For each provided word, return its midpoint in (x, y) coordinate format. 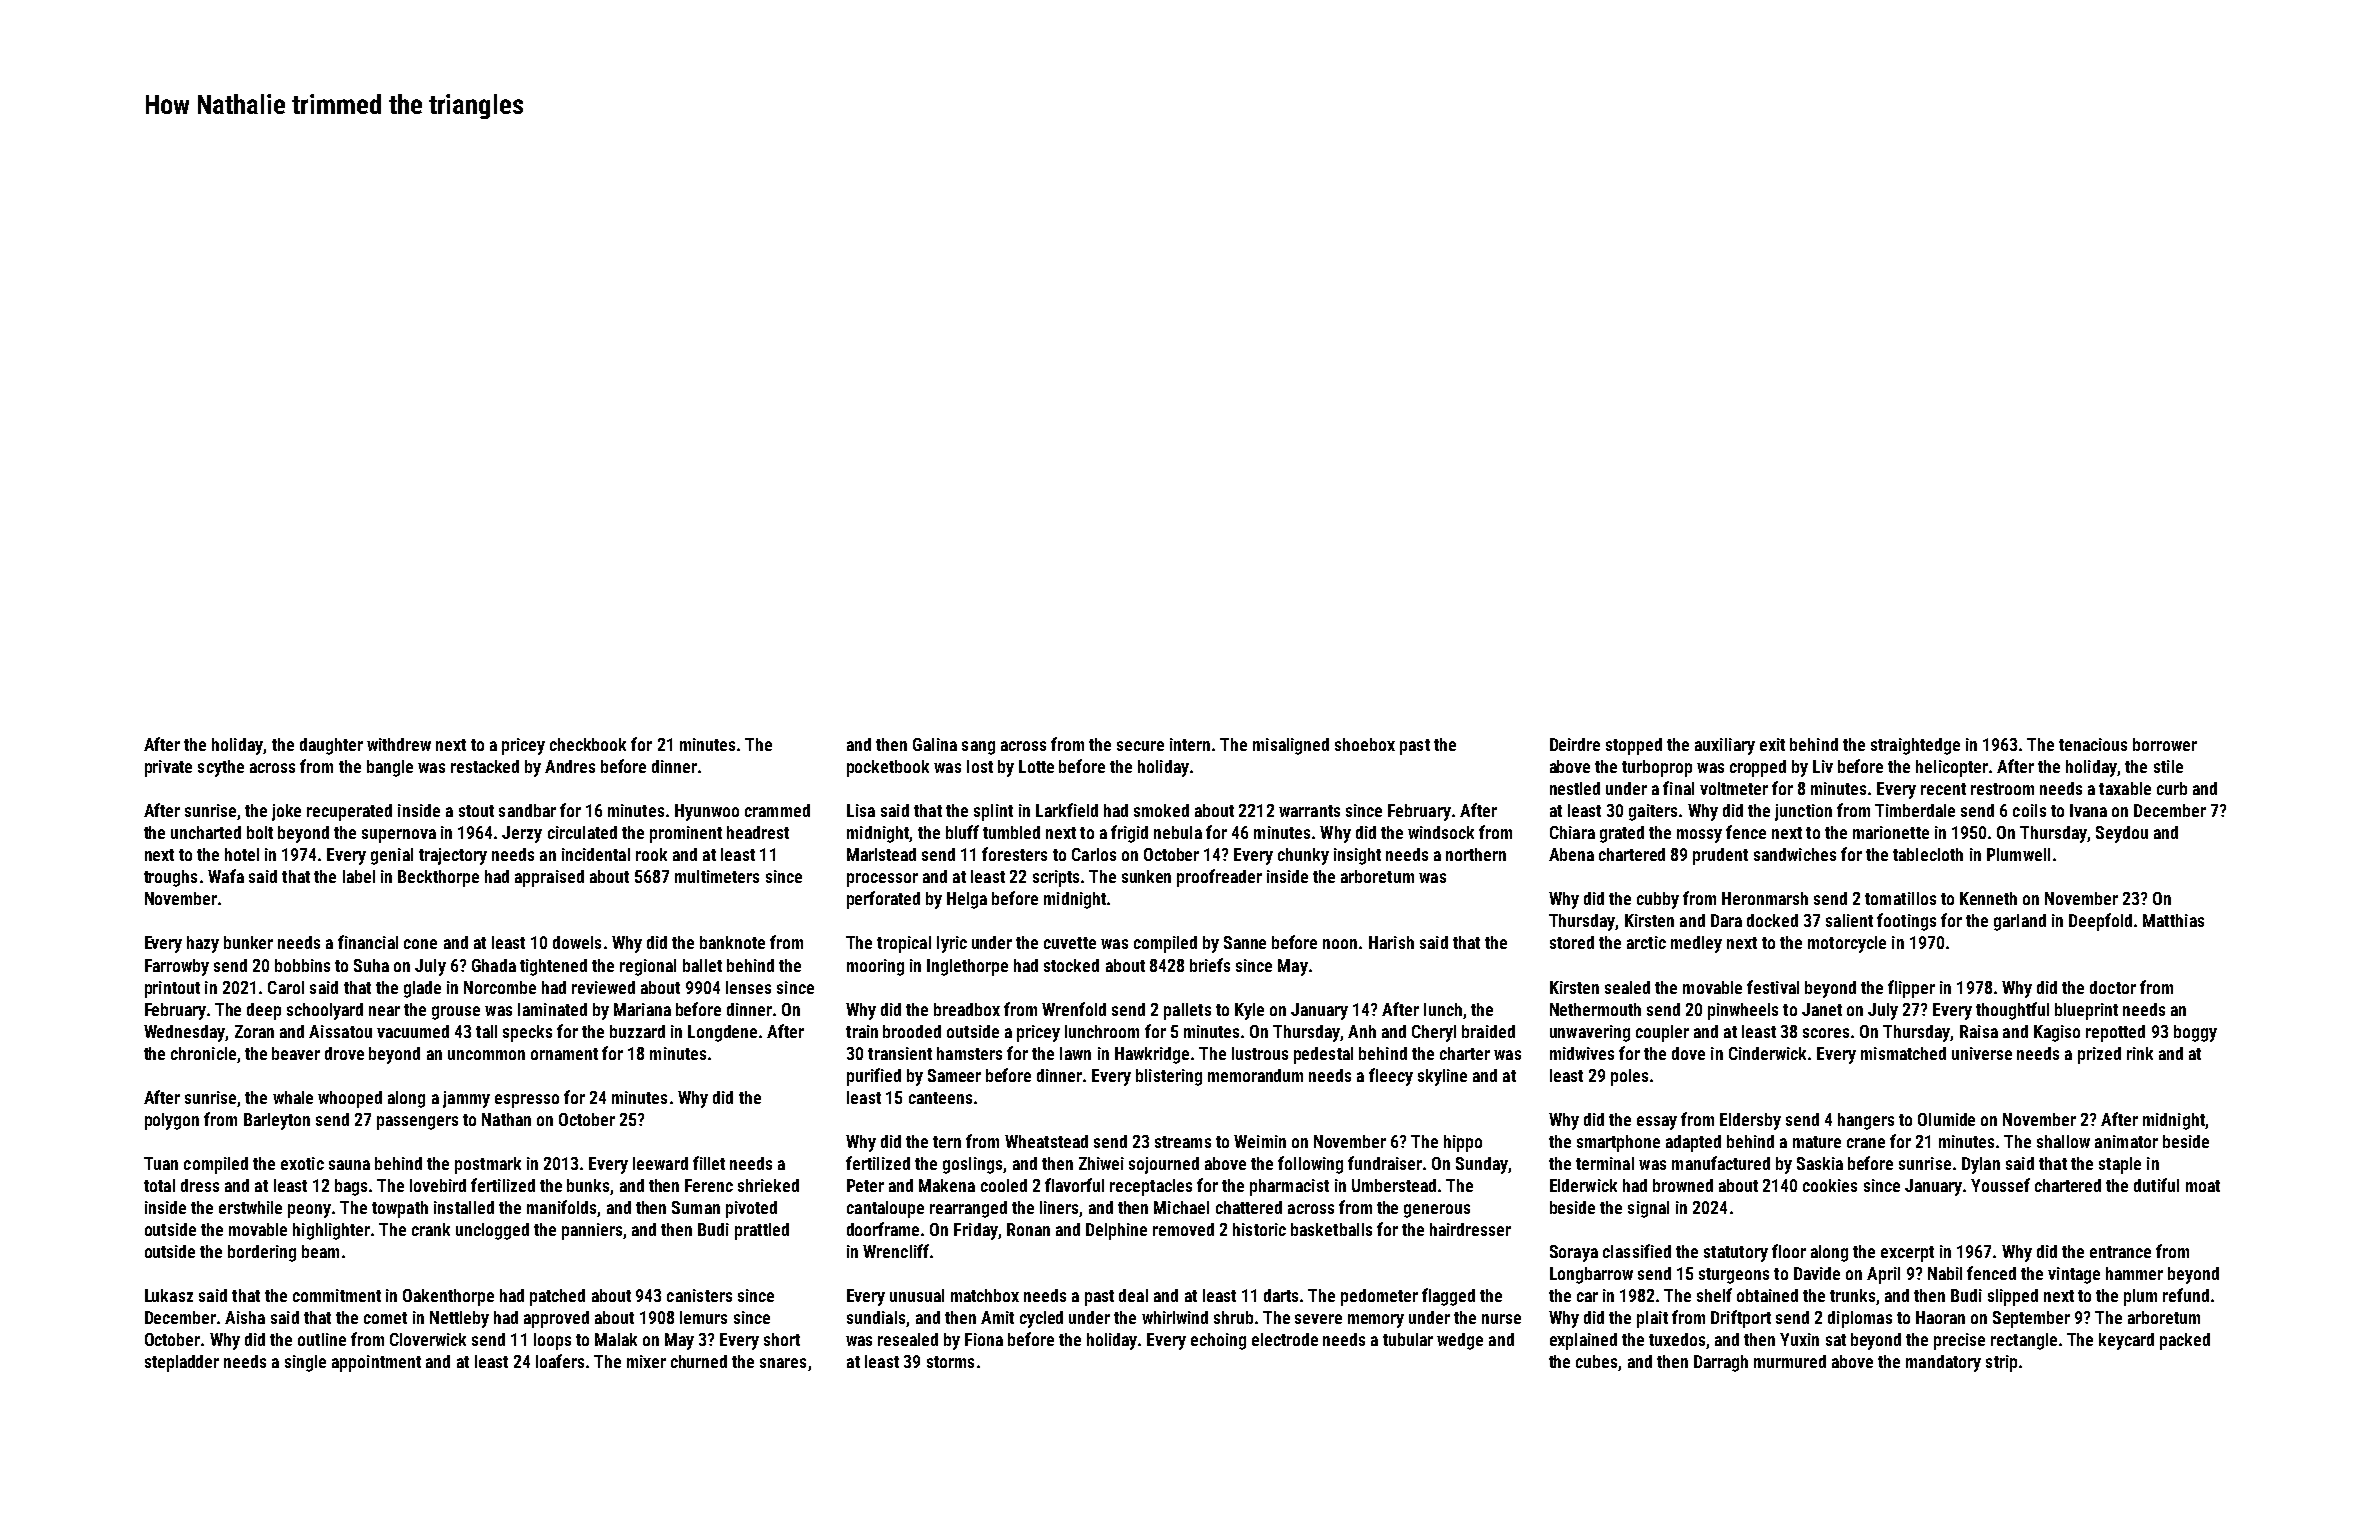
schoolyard (325, 1011)
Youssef (2000, 1185)
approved (556, 1319)
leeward (660, 1163)
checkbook (588, 744)
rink (2140, 1053)
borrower (2165, 744)
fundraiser (1385, 1163)
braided (1488, 1031)
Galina (935, 744)
